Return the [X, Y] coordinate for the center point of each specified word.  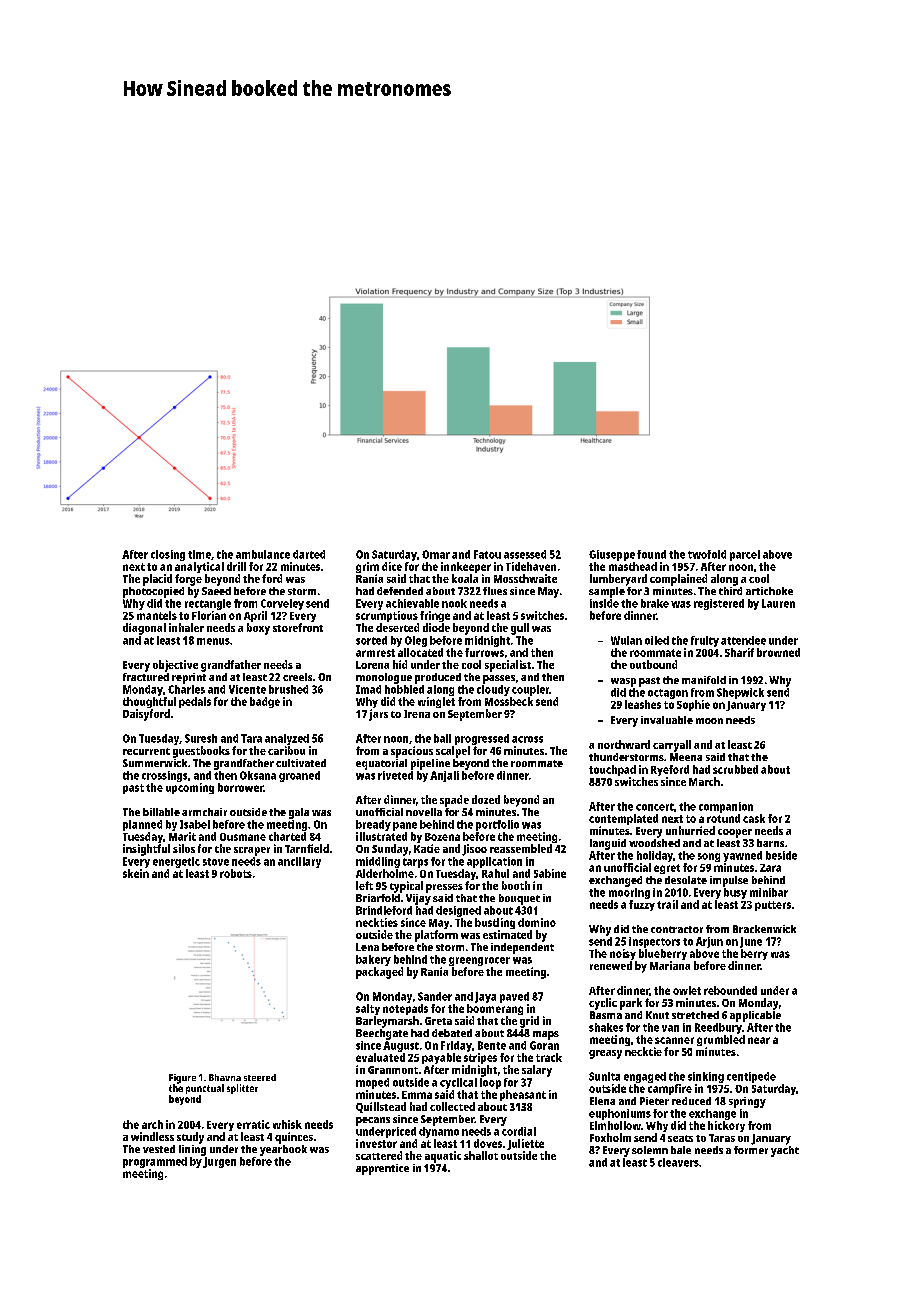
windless [152, 1136]
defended [400, 591]
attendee [743, 640]
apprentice [382, 1169]
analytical [199, 567]
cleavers [678, 1162]
